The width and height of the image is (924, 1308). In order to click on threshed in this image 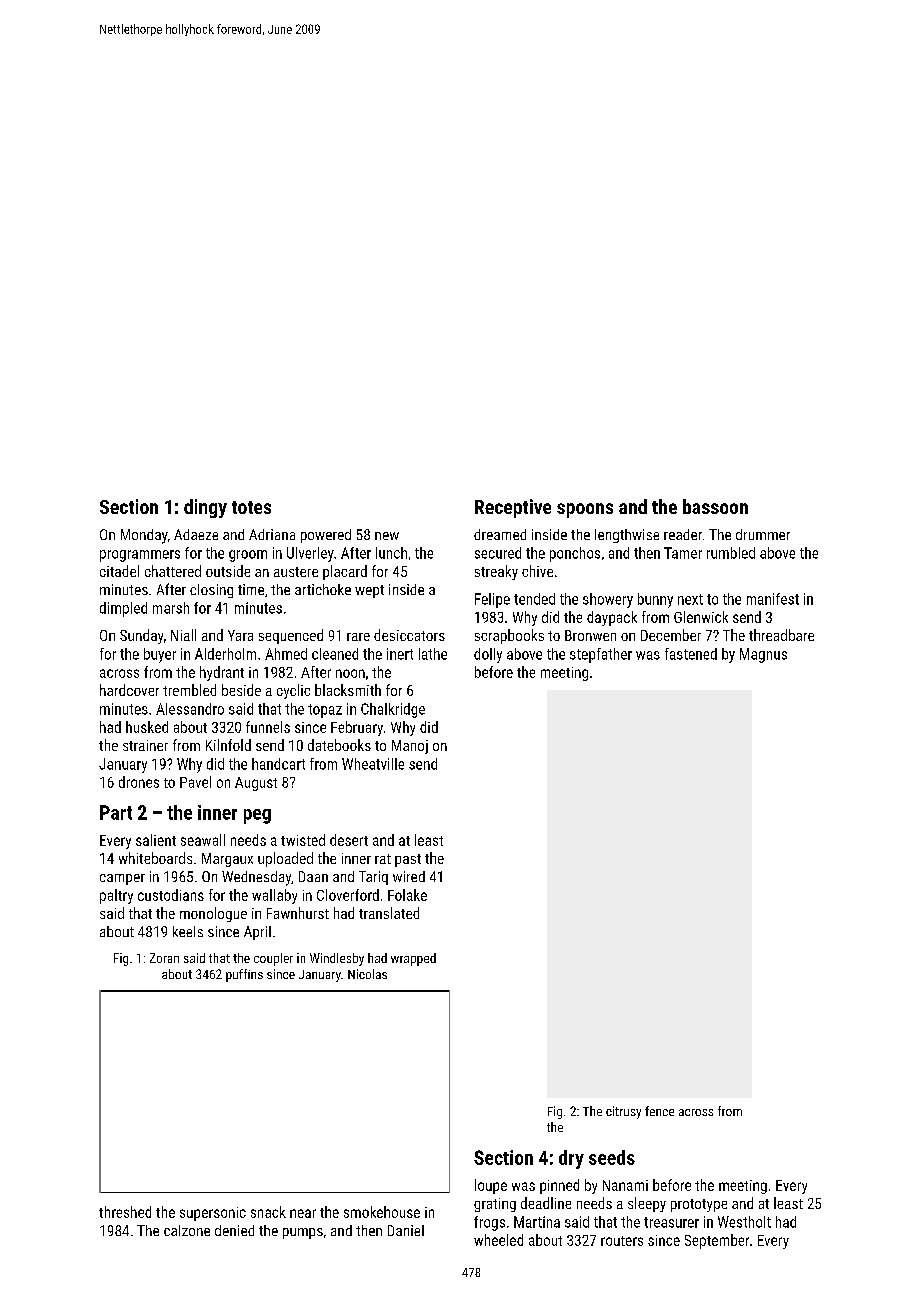, I will do `click(125, 1212)`.
